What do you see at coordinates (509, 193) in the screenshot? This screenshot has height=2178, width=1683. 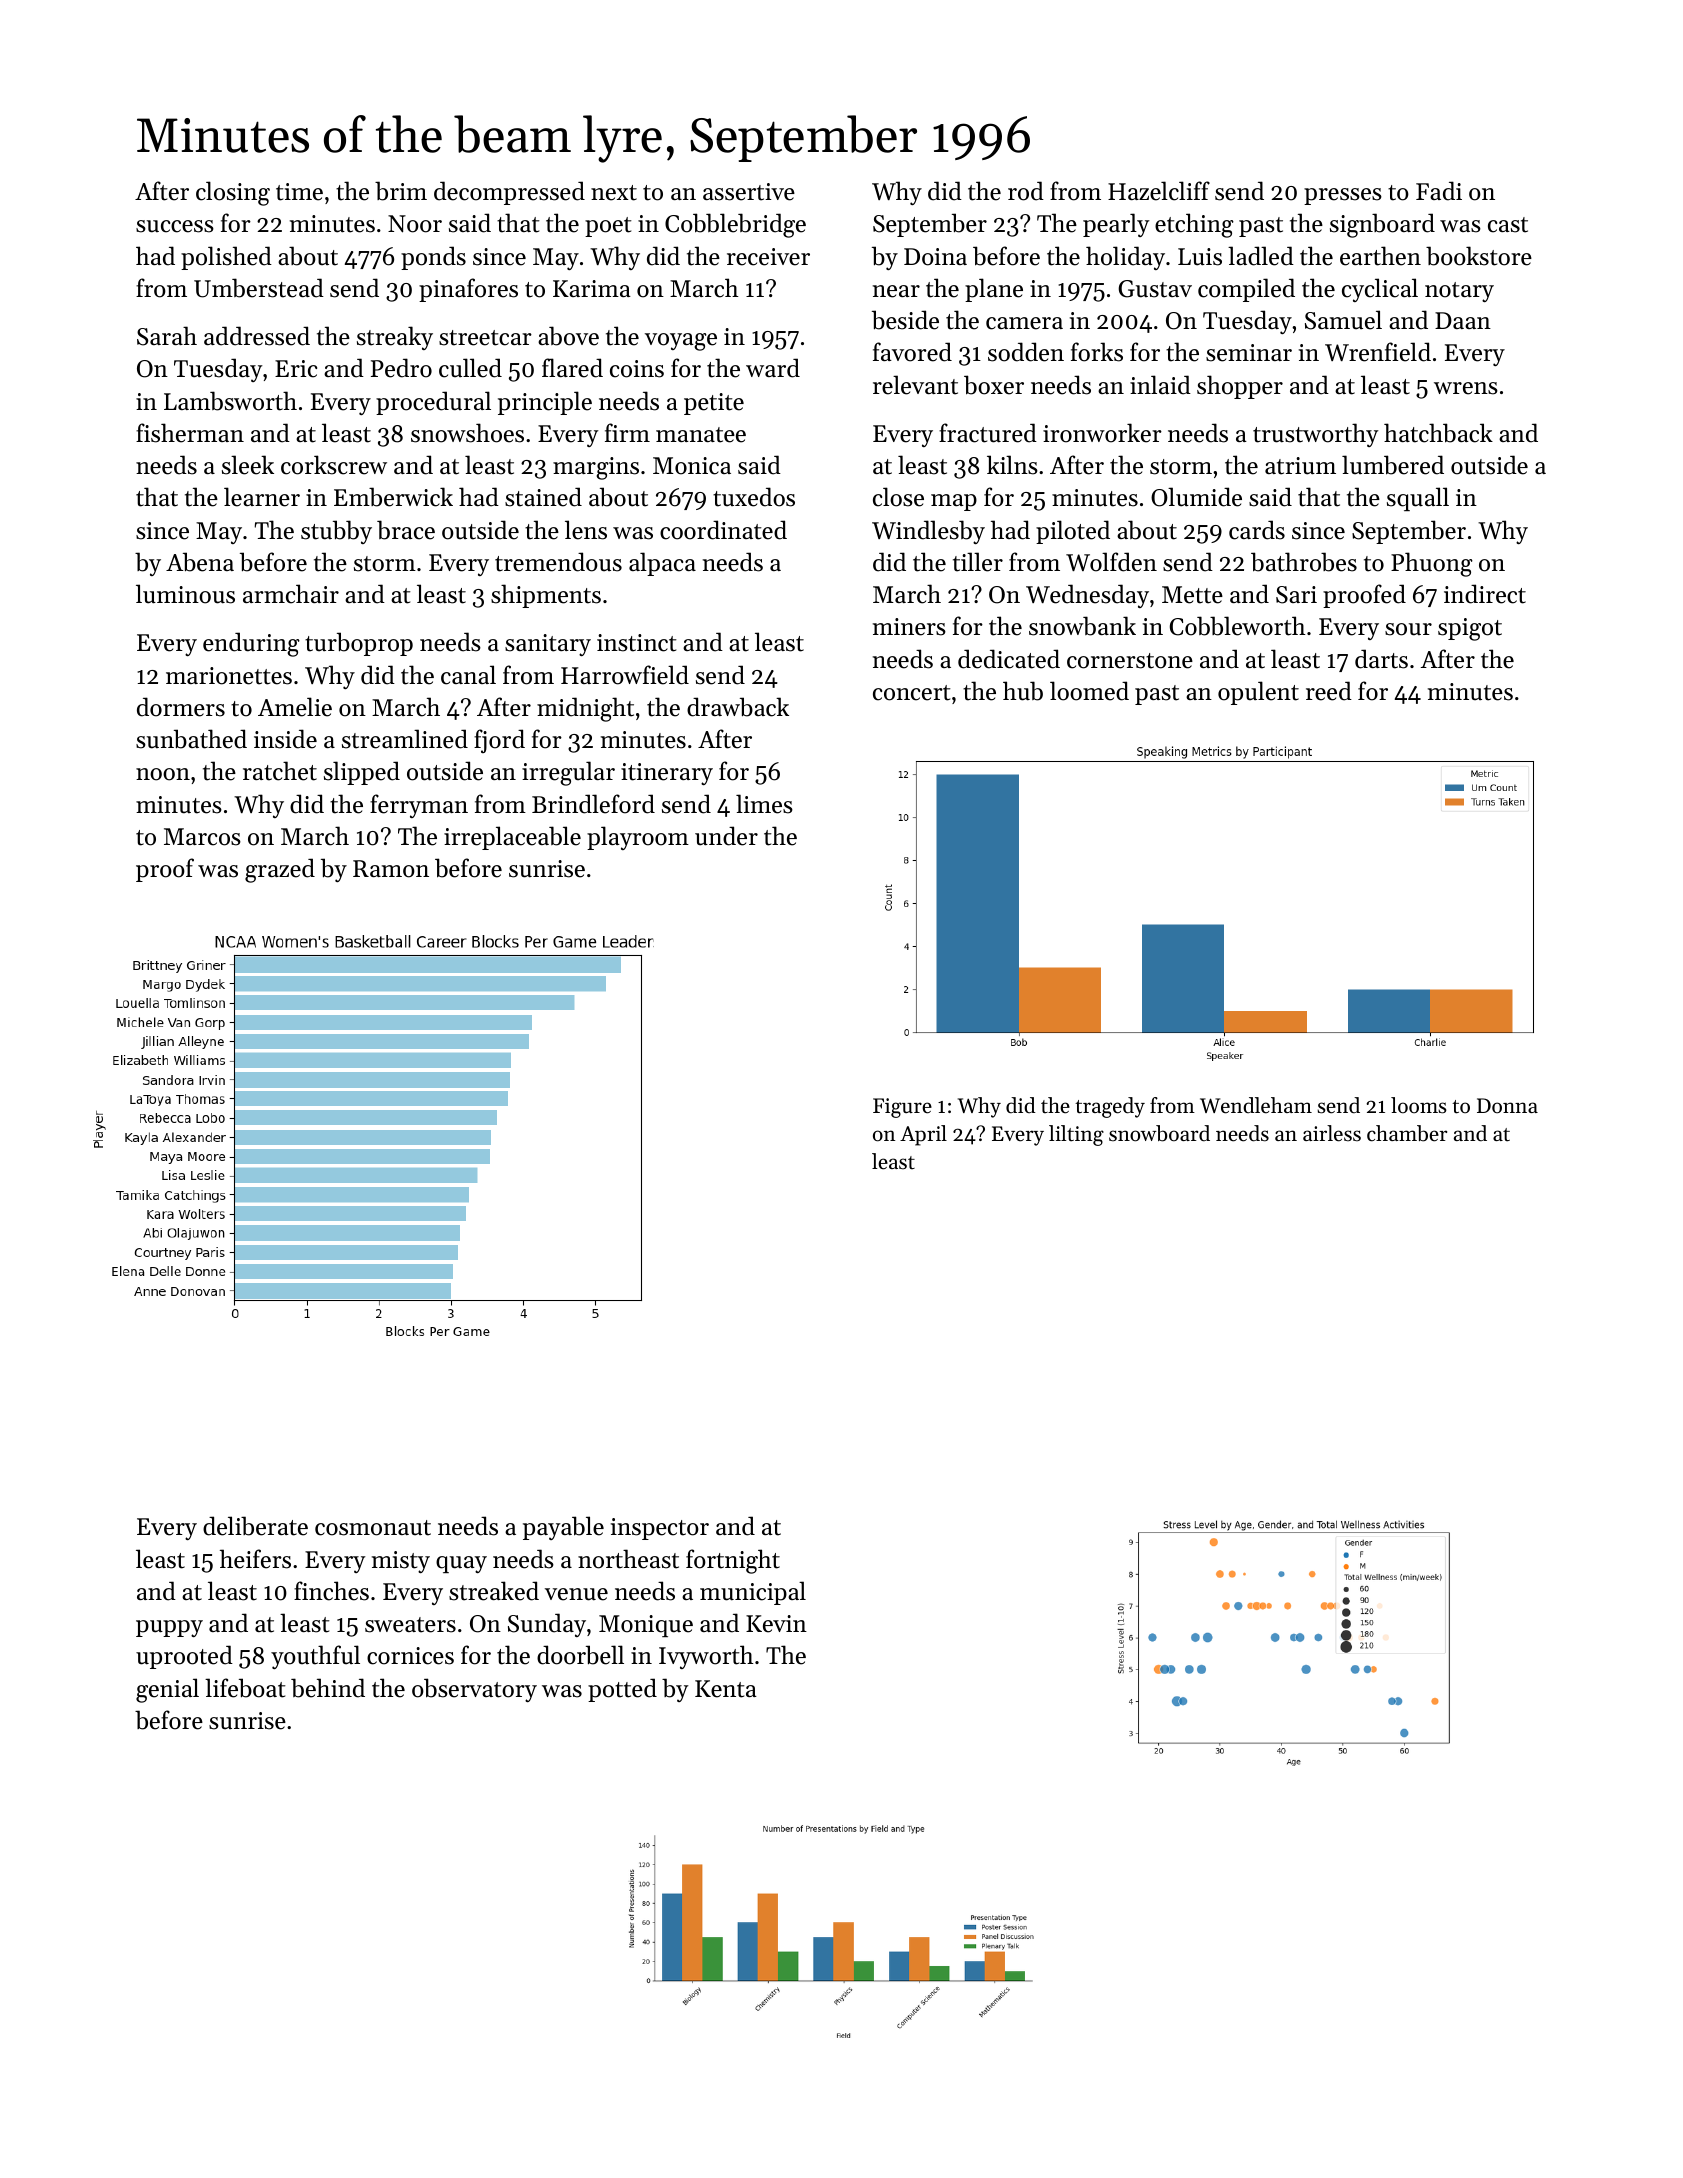 I see `decompressed` at bounding box center [509, 193].
